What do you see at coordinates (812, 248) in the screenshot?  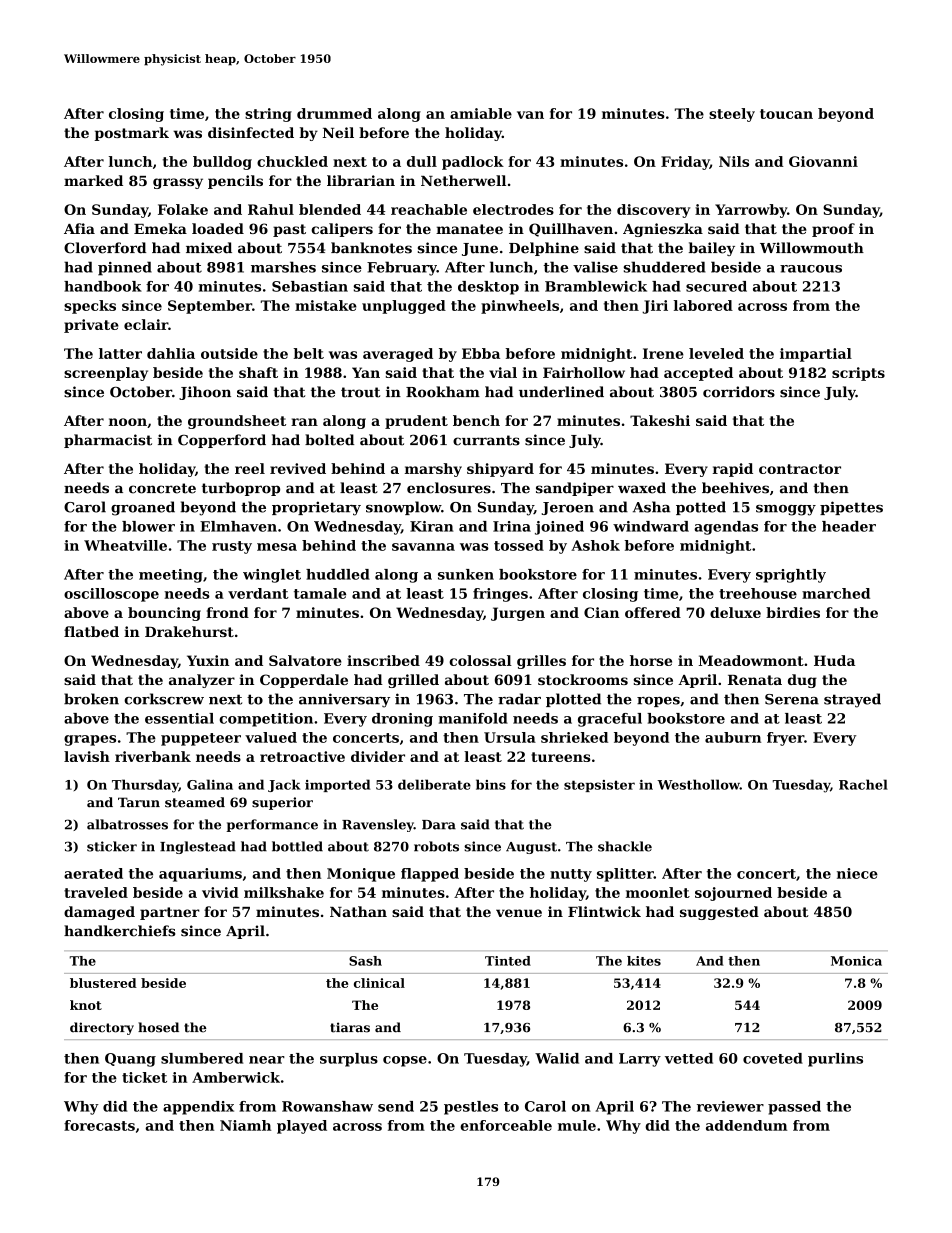 I see `Willowmouth` at bounding box center [812, 248].
